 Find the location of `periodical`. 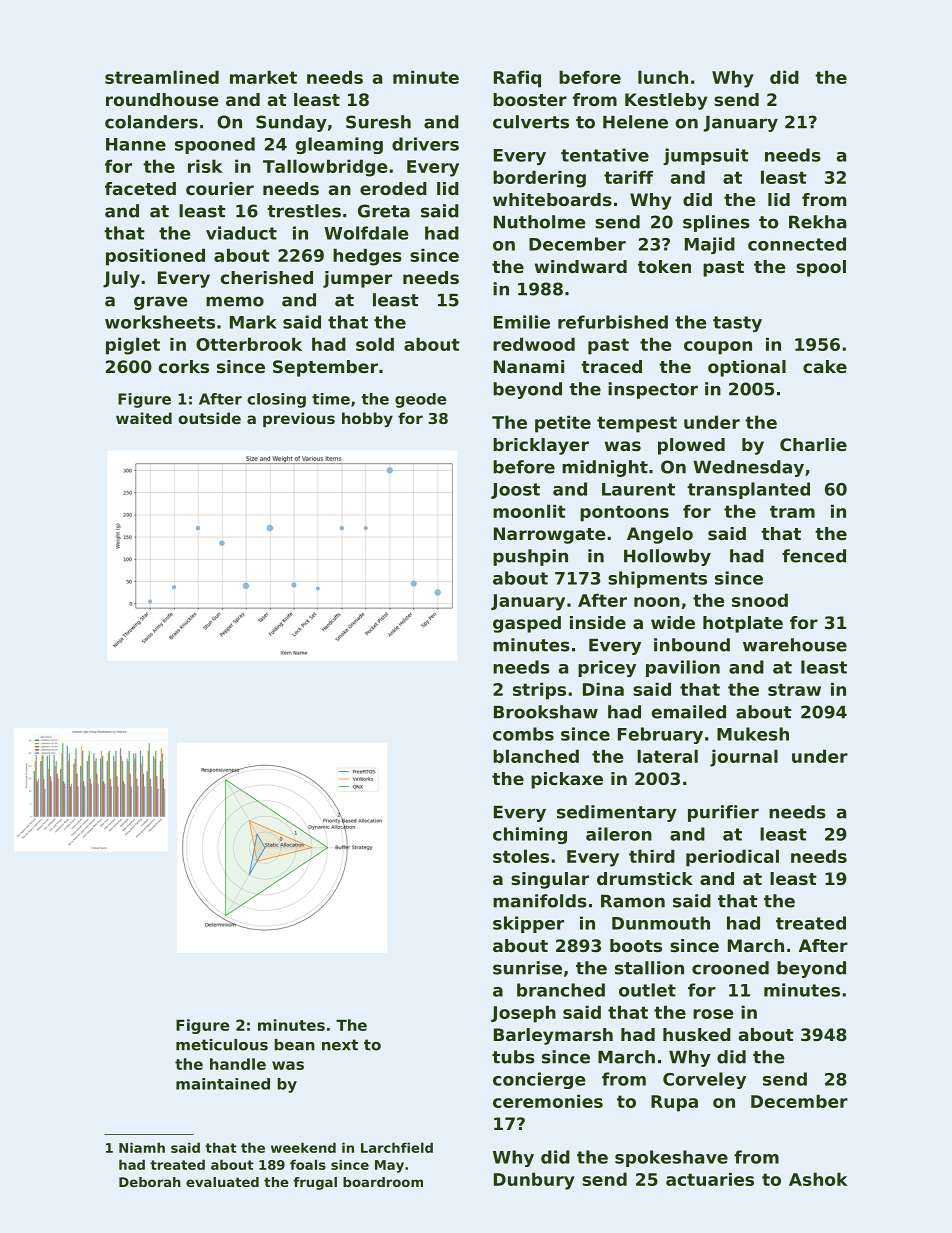

periodical is located at coordinates (732, 858).
